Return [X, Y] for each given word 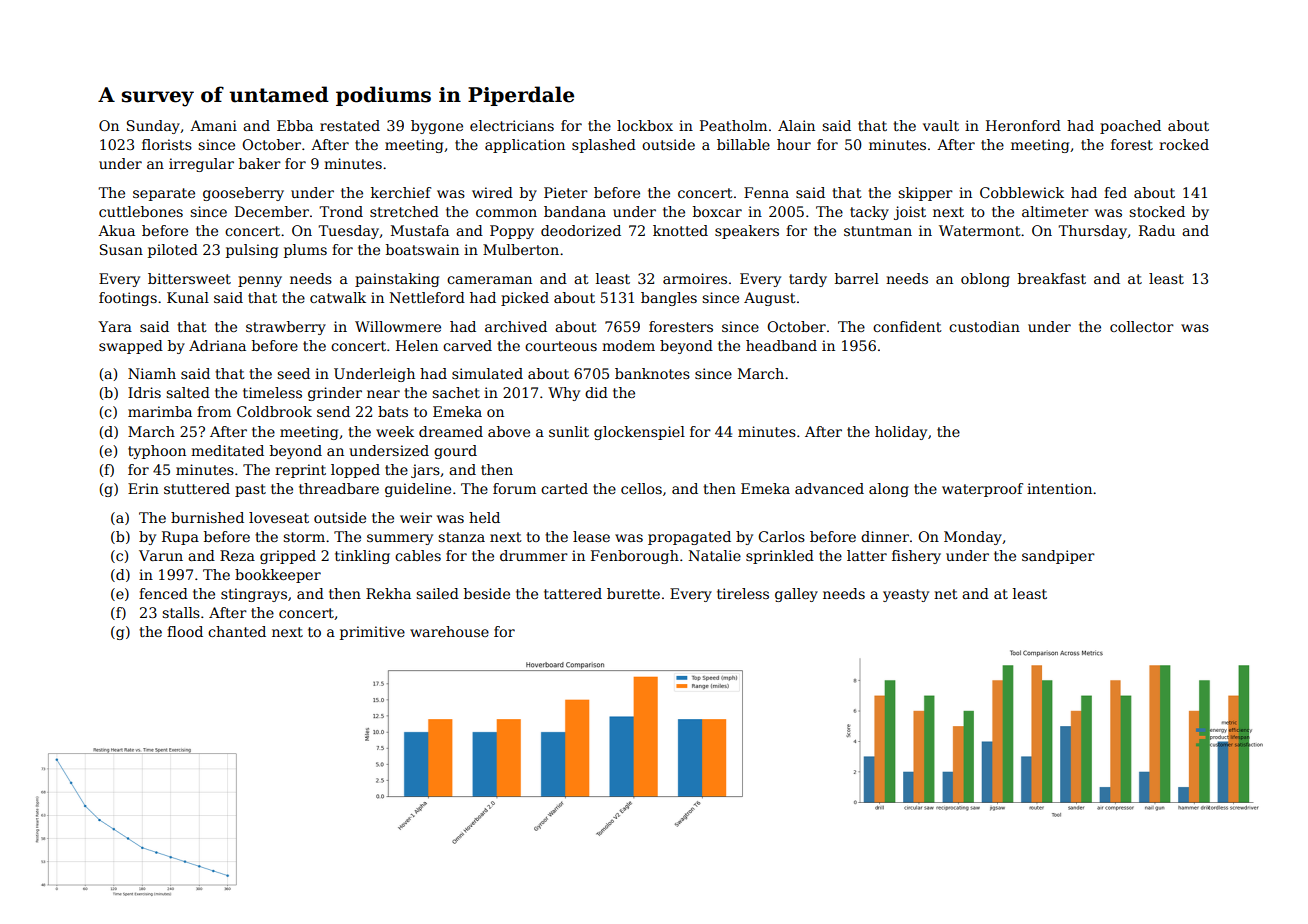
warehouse [449, 631]
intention [1059, 488]
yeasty [906, 595]
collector [1142, 326]
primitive [372, 633]
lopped [355, 471]
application [525, 146]
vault [941, 125]
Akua [116, 230]
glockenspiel [639, 433]
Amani [213, 125]
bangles [669, 299]
